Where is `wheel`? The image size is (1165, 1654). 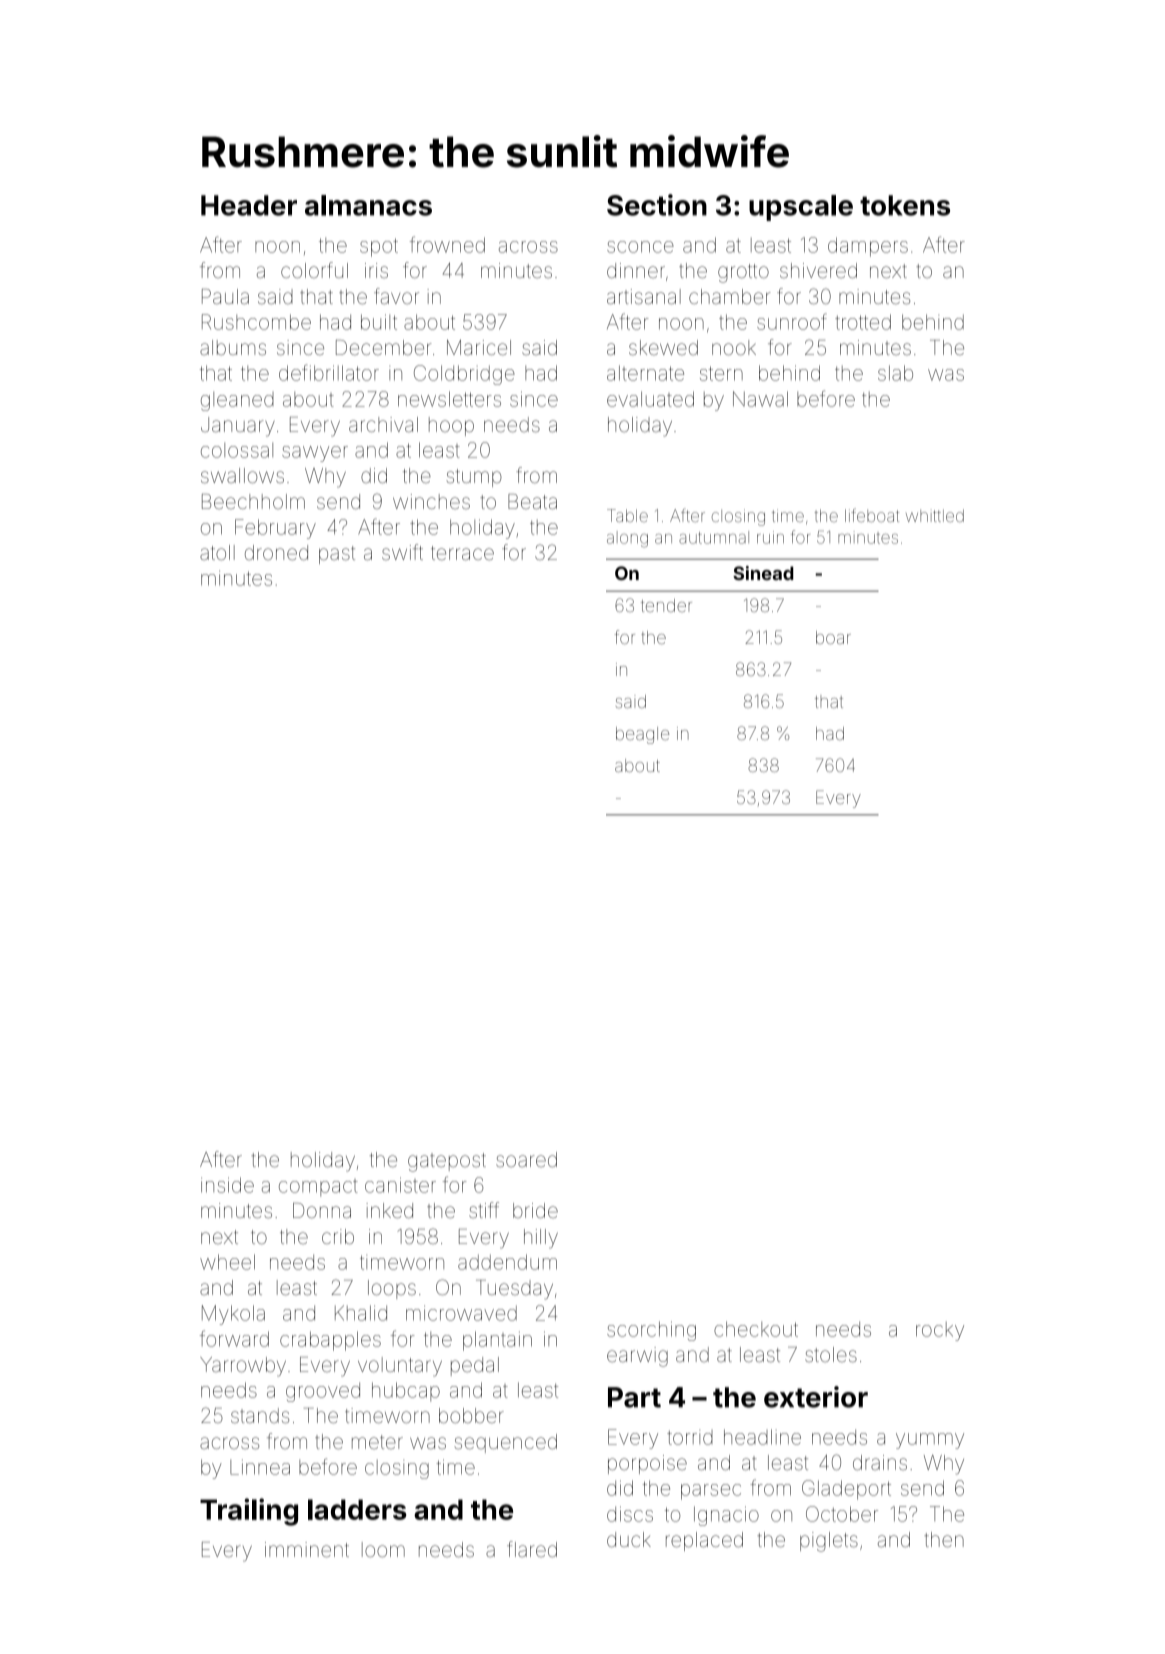
wheel is located at coordinates (227, 1262).
